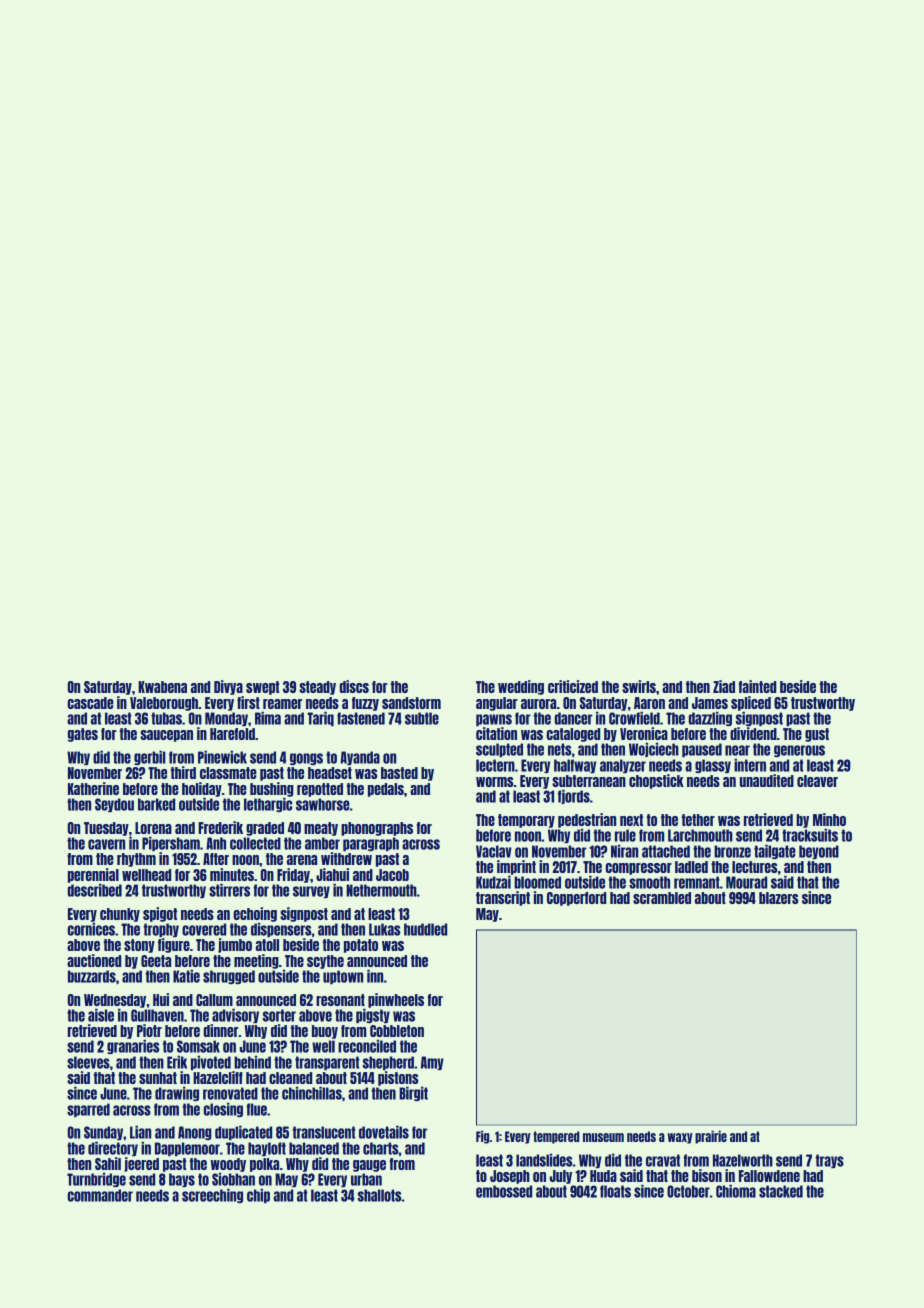  I want to click on glassy, so click(713, 766).
